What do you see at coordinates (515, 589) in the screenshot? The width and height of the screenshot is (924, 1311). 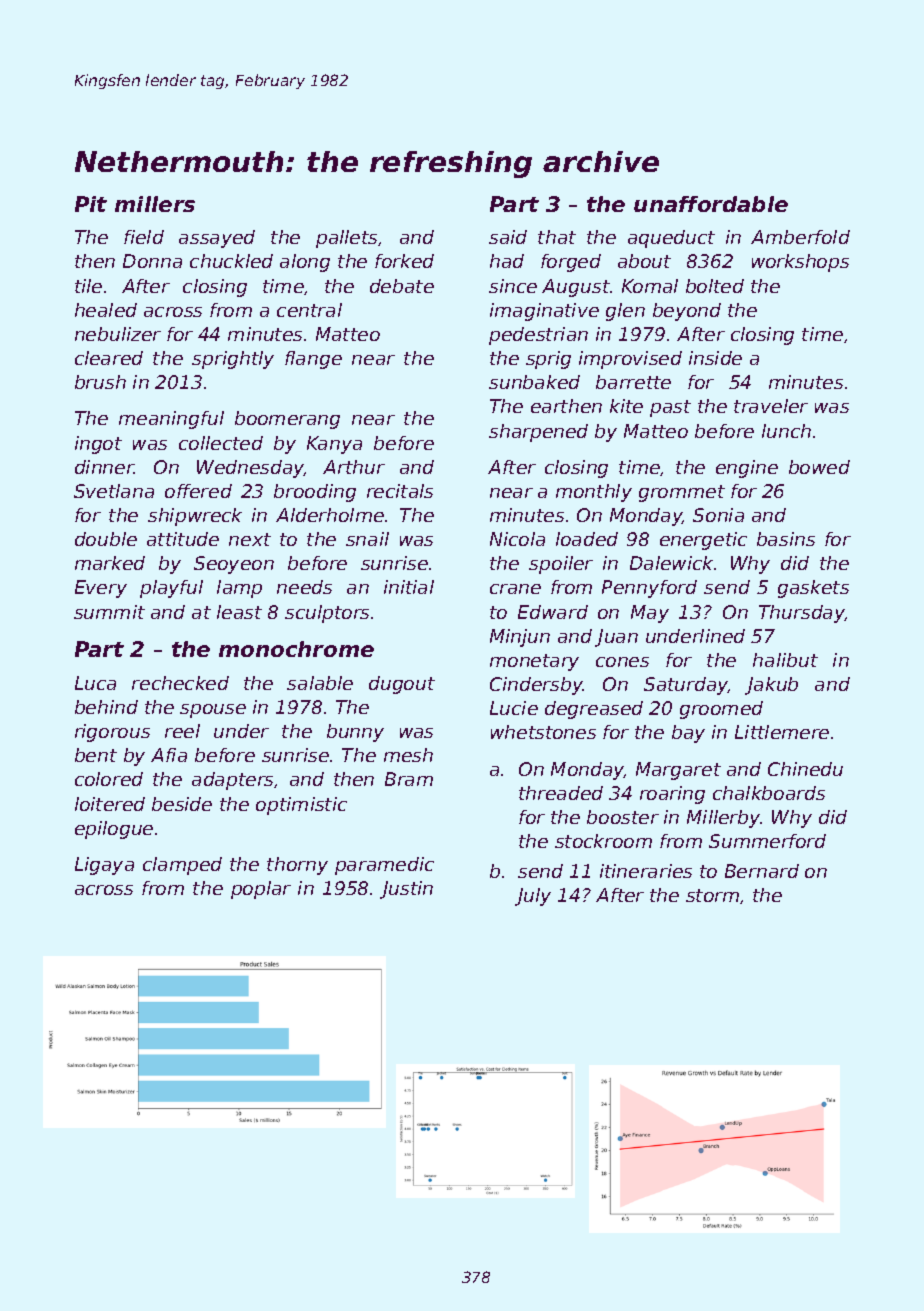 I see `crane` at bounding box center [515, 589].
